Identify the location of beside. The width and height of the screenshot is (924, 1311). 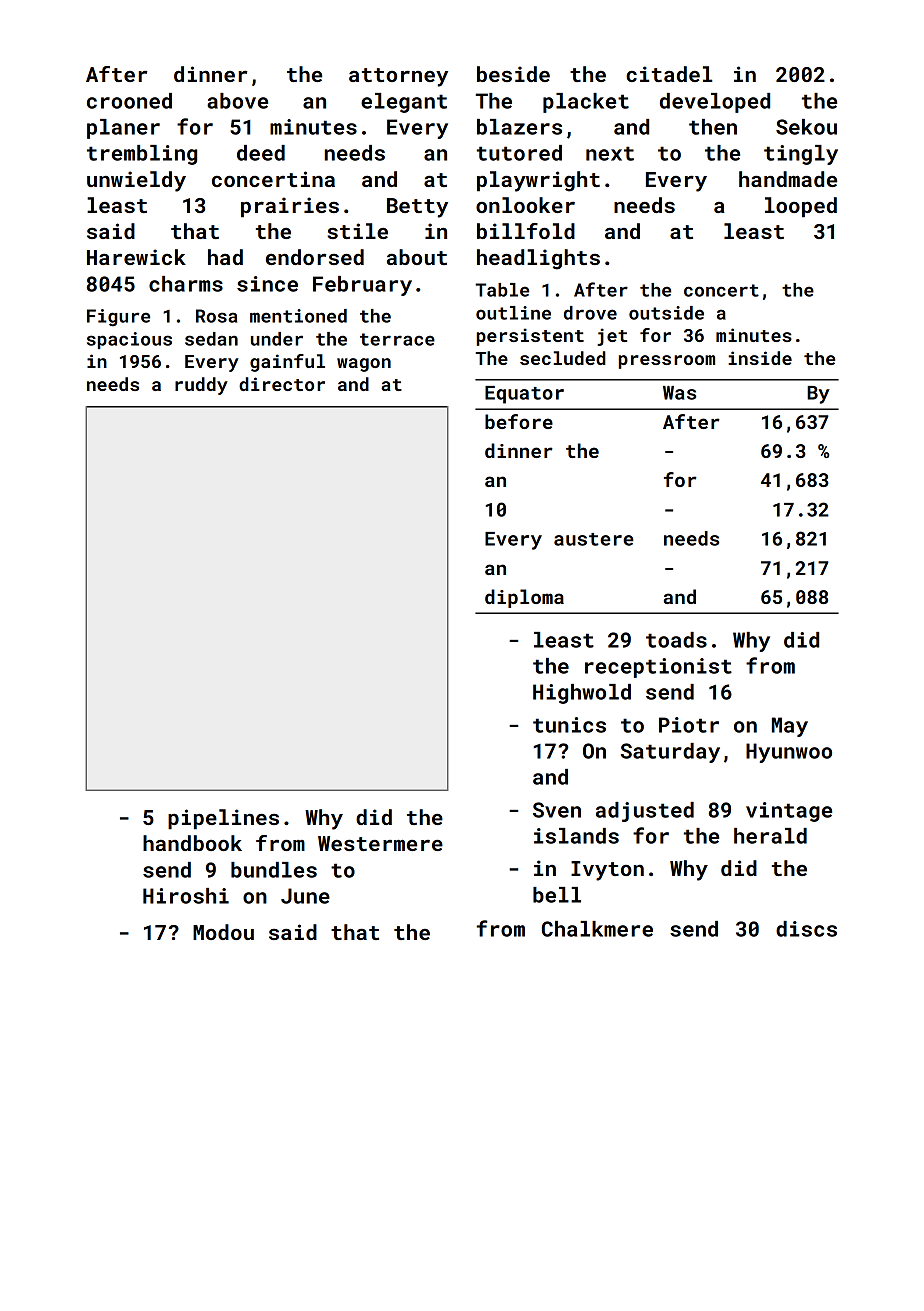
(513, 74).
